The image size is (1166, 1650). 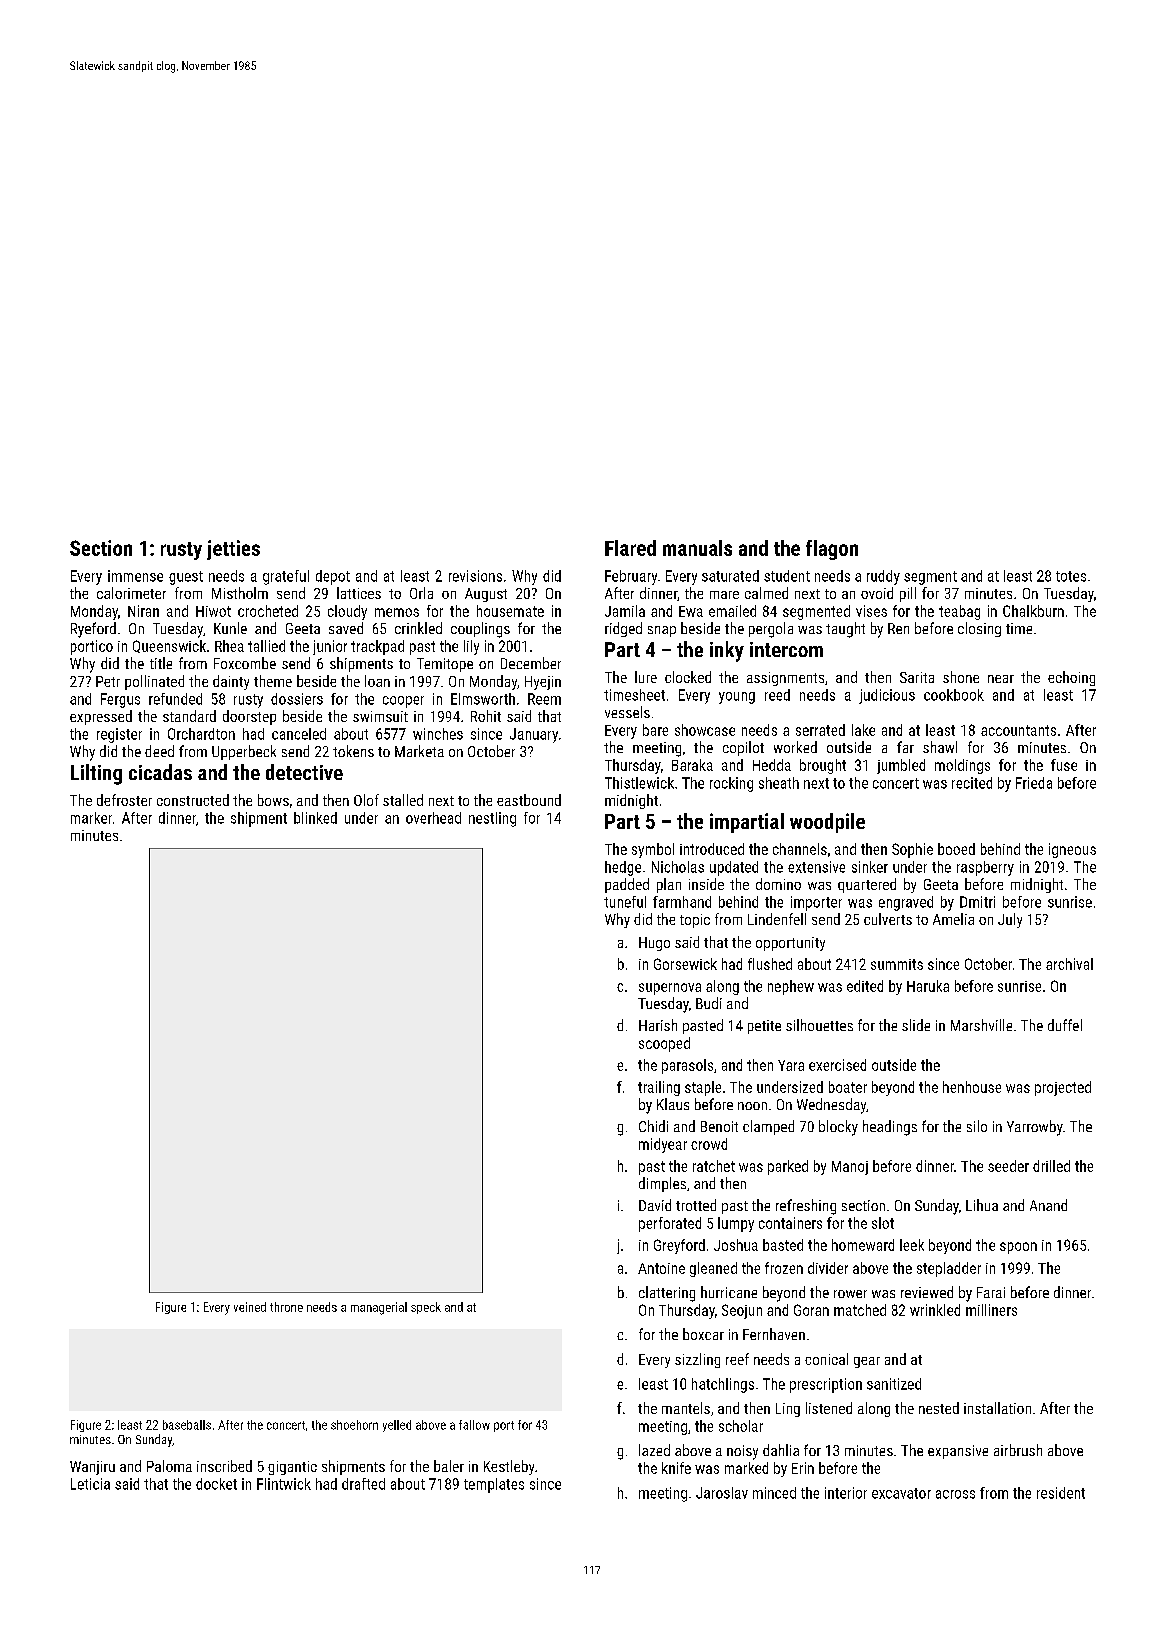 I want to click on bows, so click(x=273, y=800).
